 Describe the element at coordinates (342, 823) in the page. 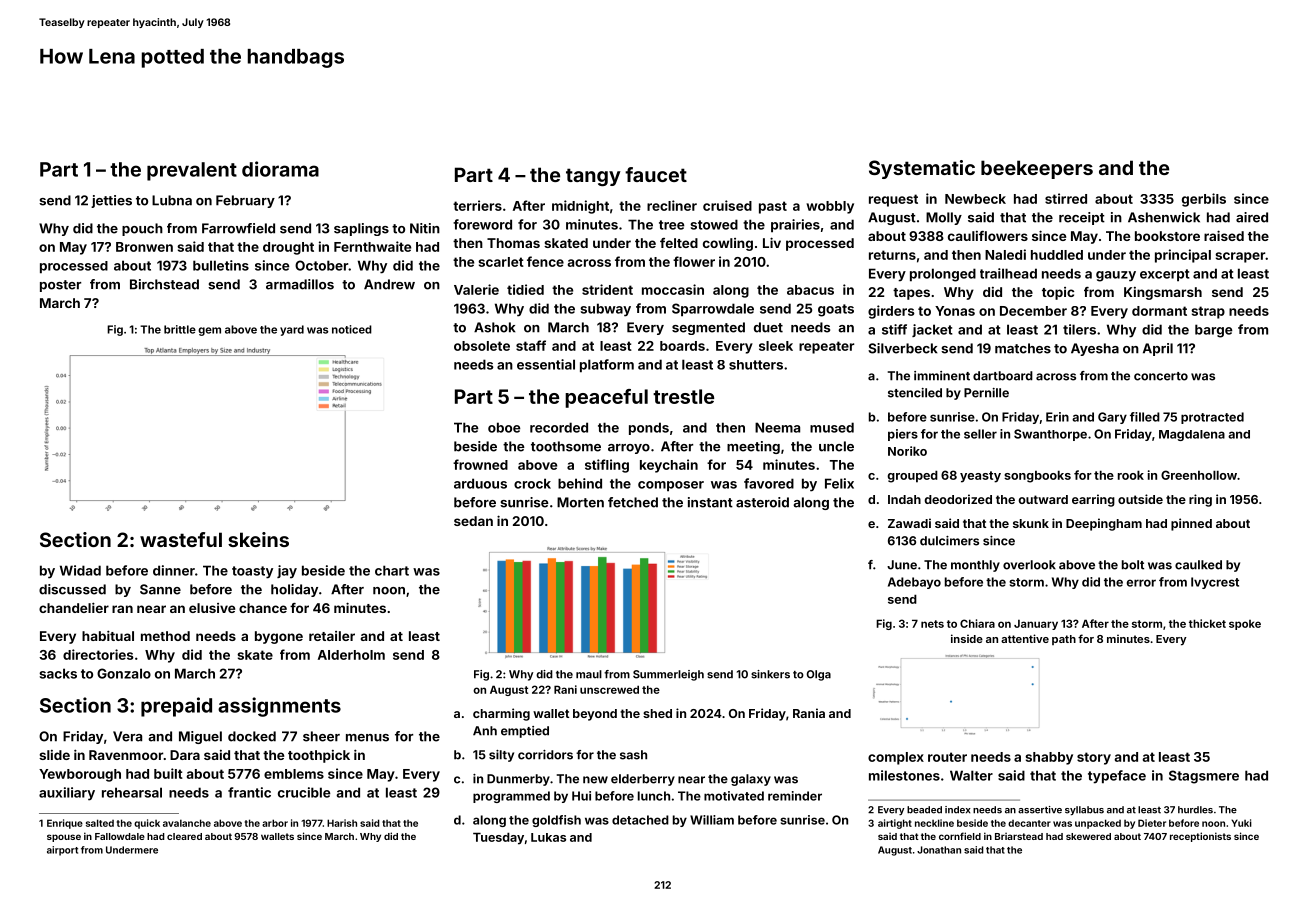

I see `Harish` at that location.
